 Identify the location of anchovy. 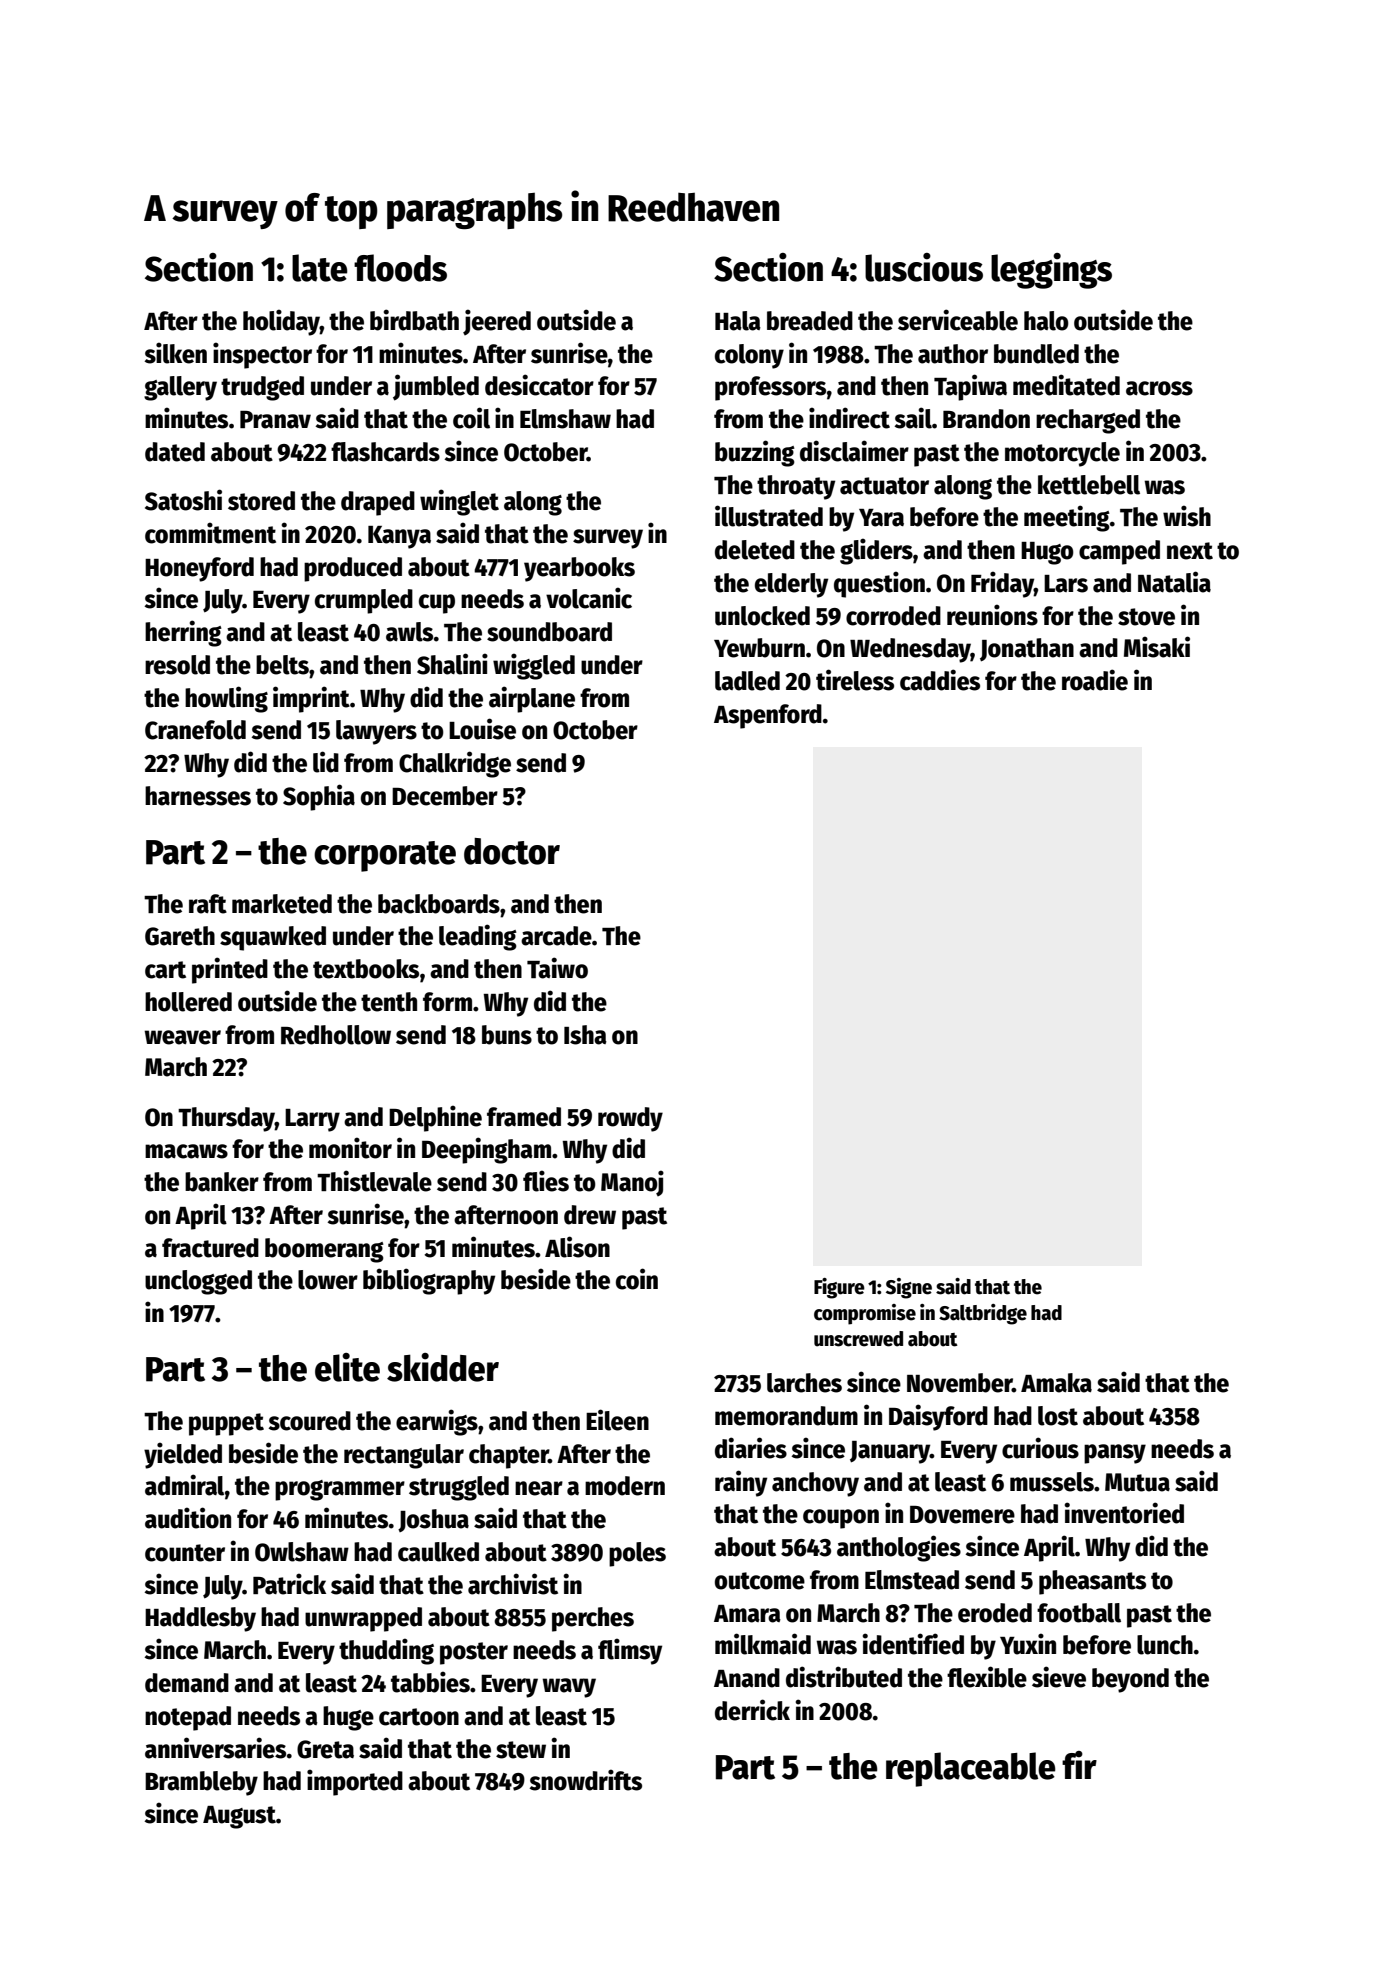
(815, 1484).
